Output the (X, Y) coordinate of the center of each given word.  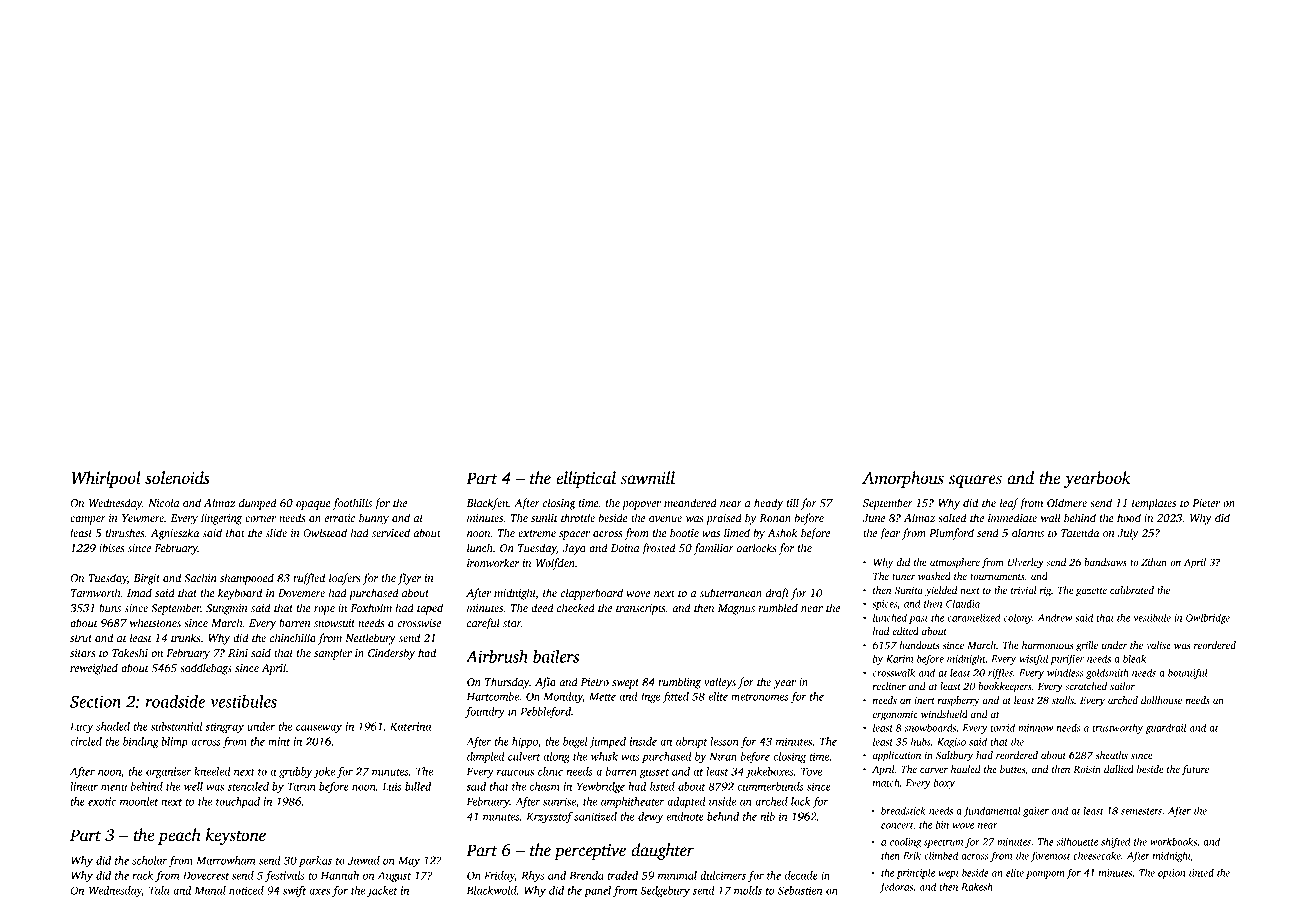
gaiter (1036, 812)
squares (975, 481)
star (512, 623)
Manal (210, 890)
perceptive (590, 852)
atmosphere (955, 563)
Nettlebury (370, 639)
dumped (258, 504)
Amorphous (903, 479)
